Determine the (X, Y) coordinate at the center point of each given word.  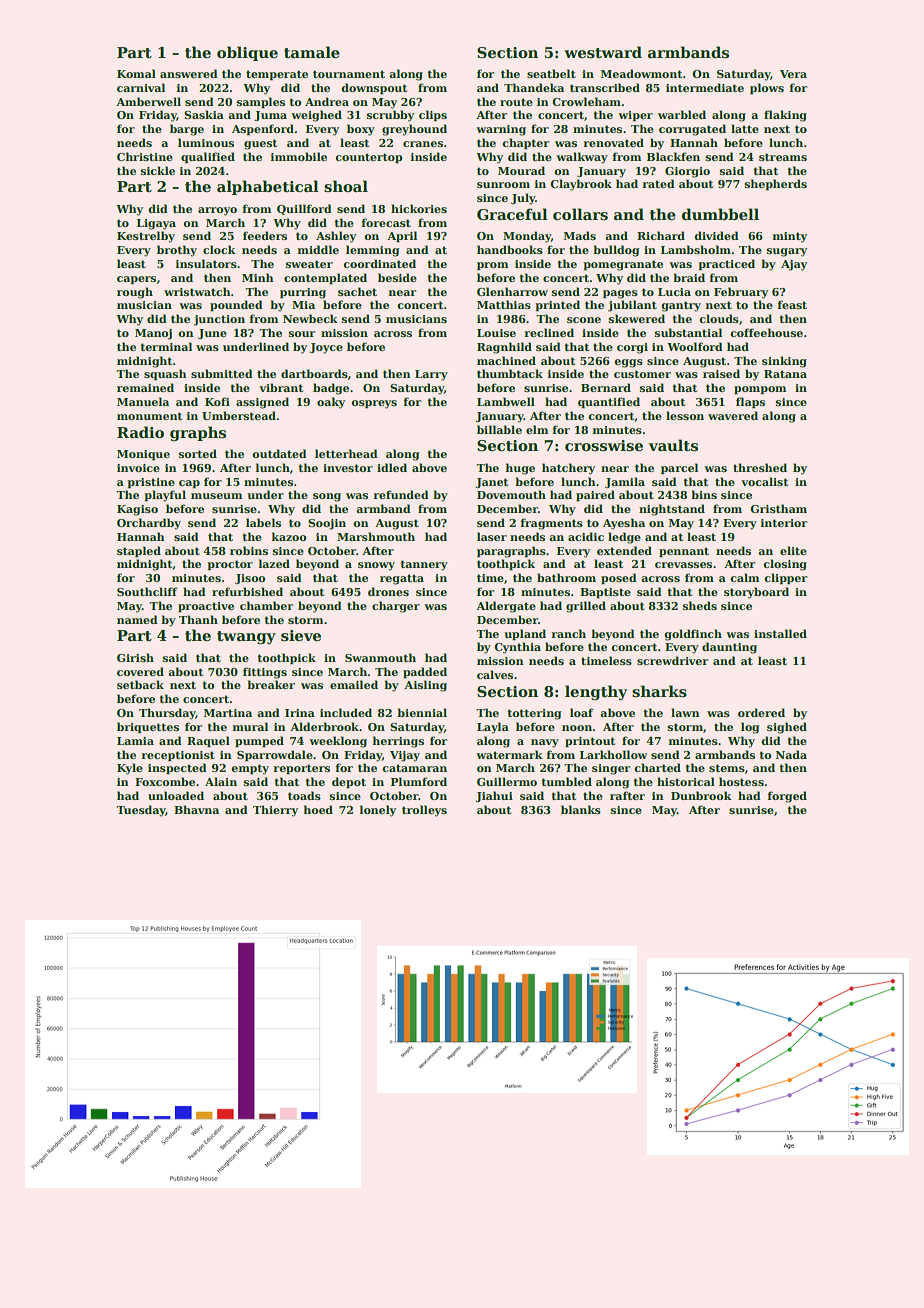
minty (790, 237)
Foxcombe (165, 781)
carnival (141, 87)
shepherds (776, 184)
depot (349, 782)
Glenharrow (512, 291)
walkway (582, 158)
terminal (166, 346)
